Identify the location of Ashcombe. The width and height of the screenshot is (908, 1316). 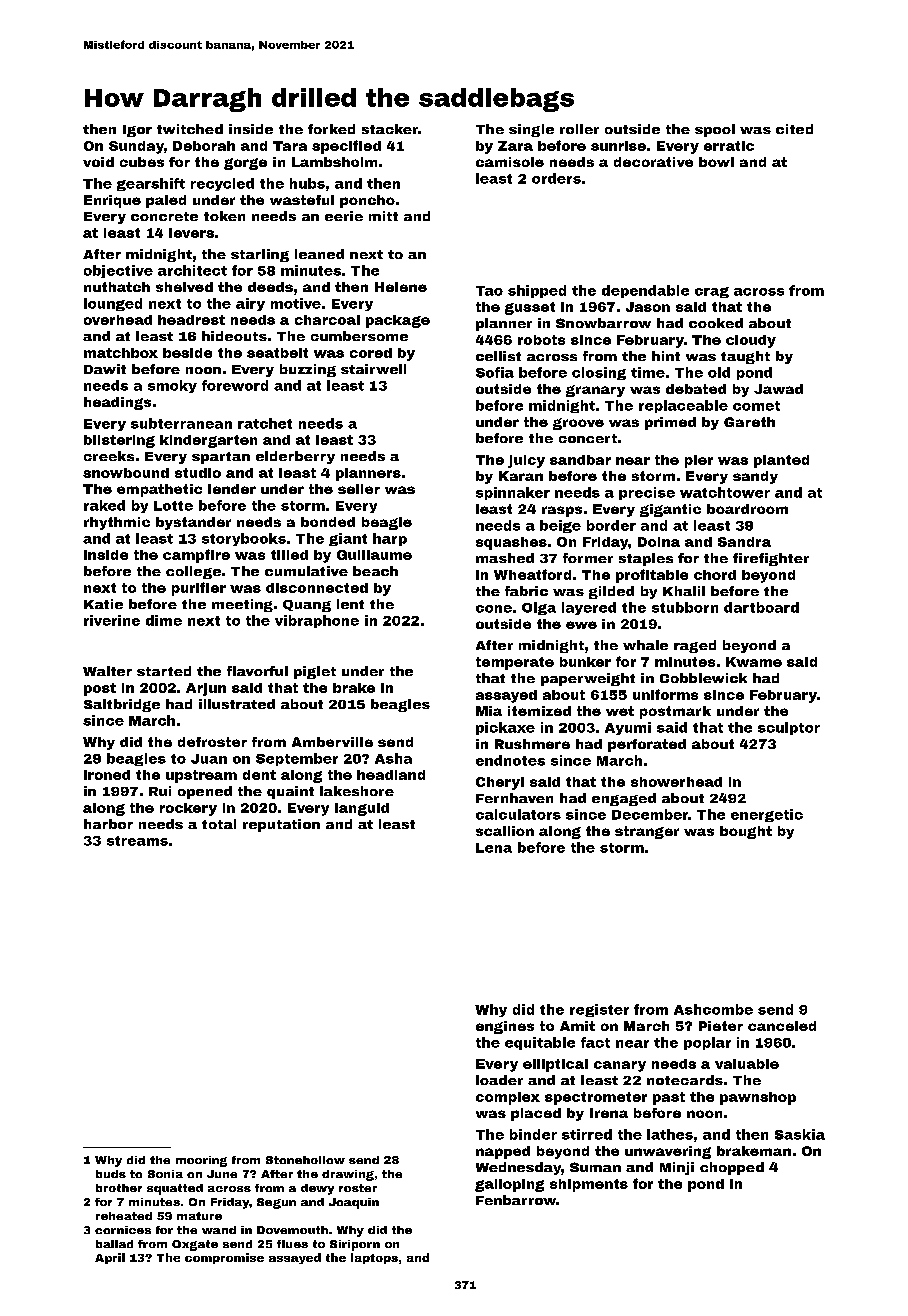
(713, 1009).
